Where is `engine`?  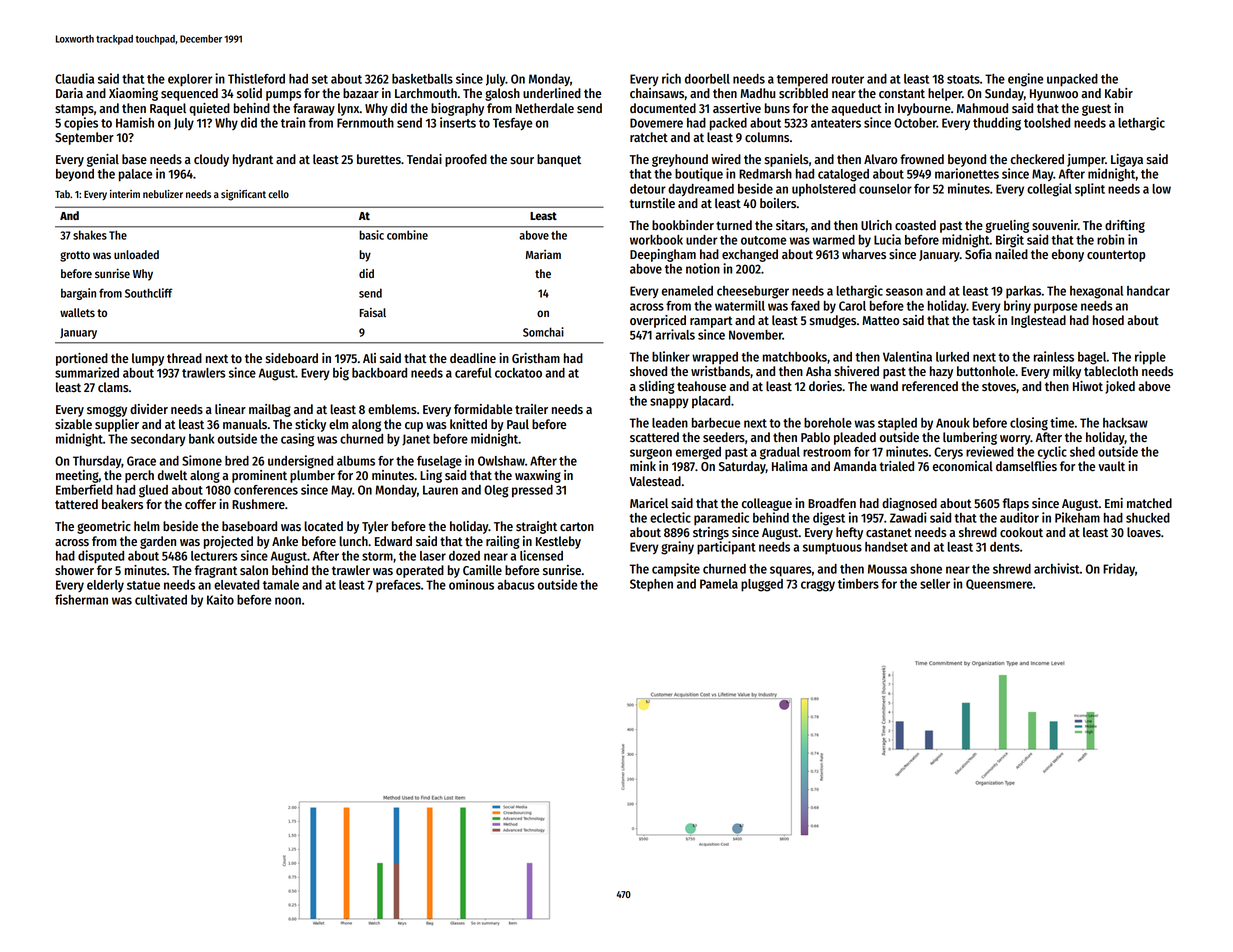
engine is located at coordinates (1025, 80).
